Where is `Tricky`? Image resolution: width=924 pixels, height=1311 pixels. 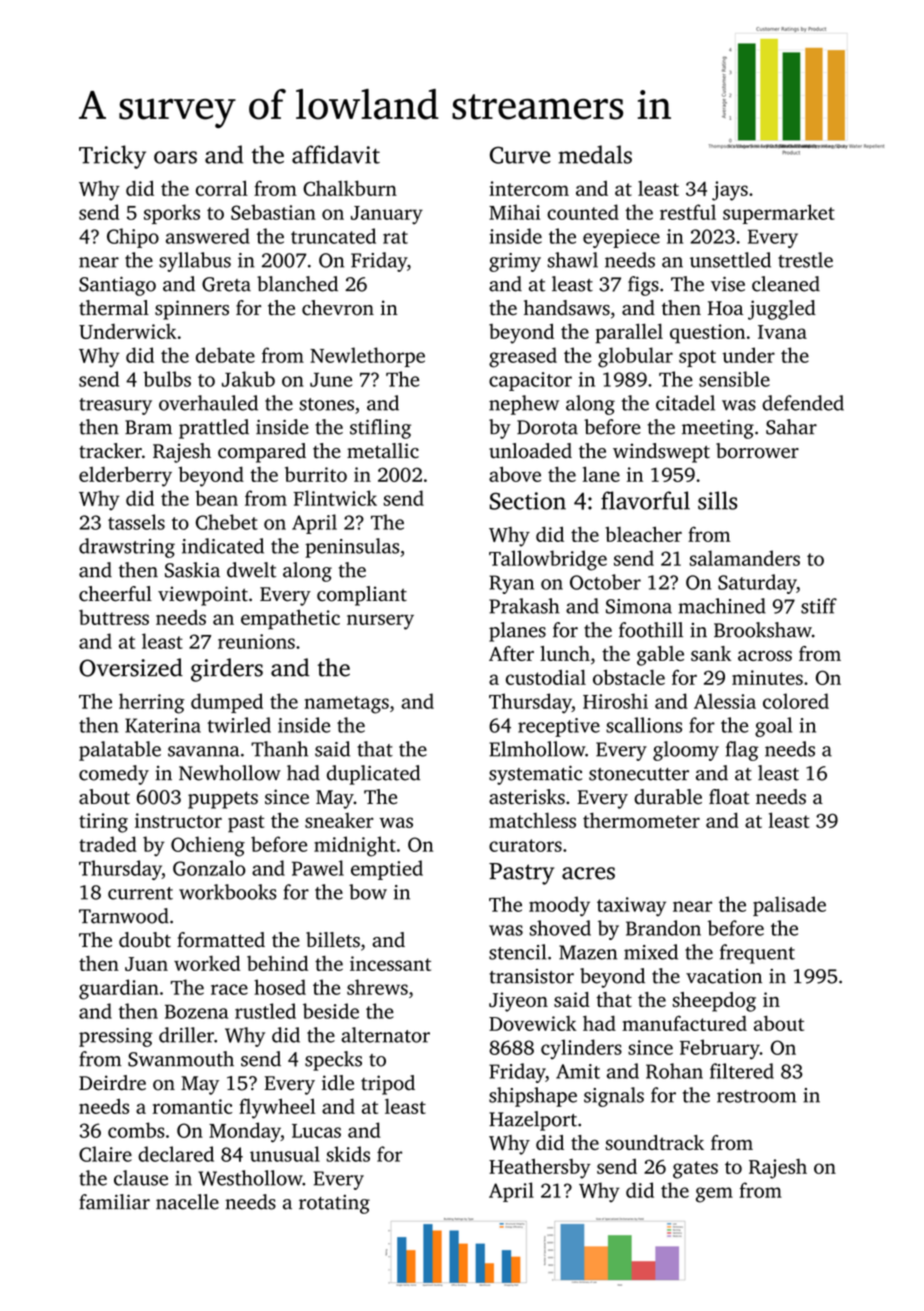 Tricky is located at coordinates (112, 157).
